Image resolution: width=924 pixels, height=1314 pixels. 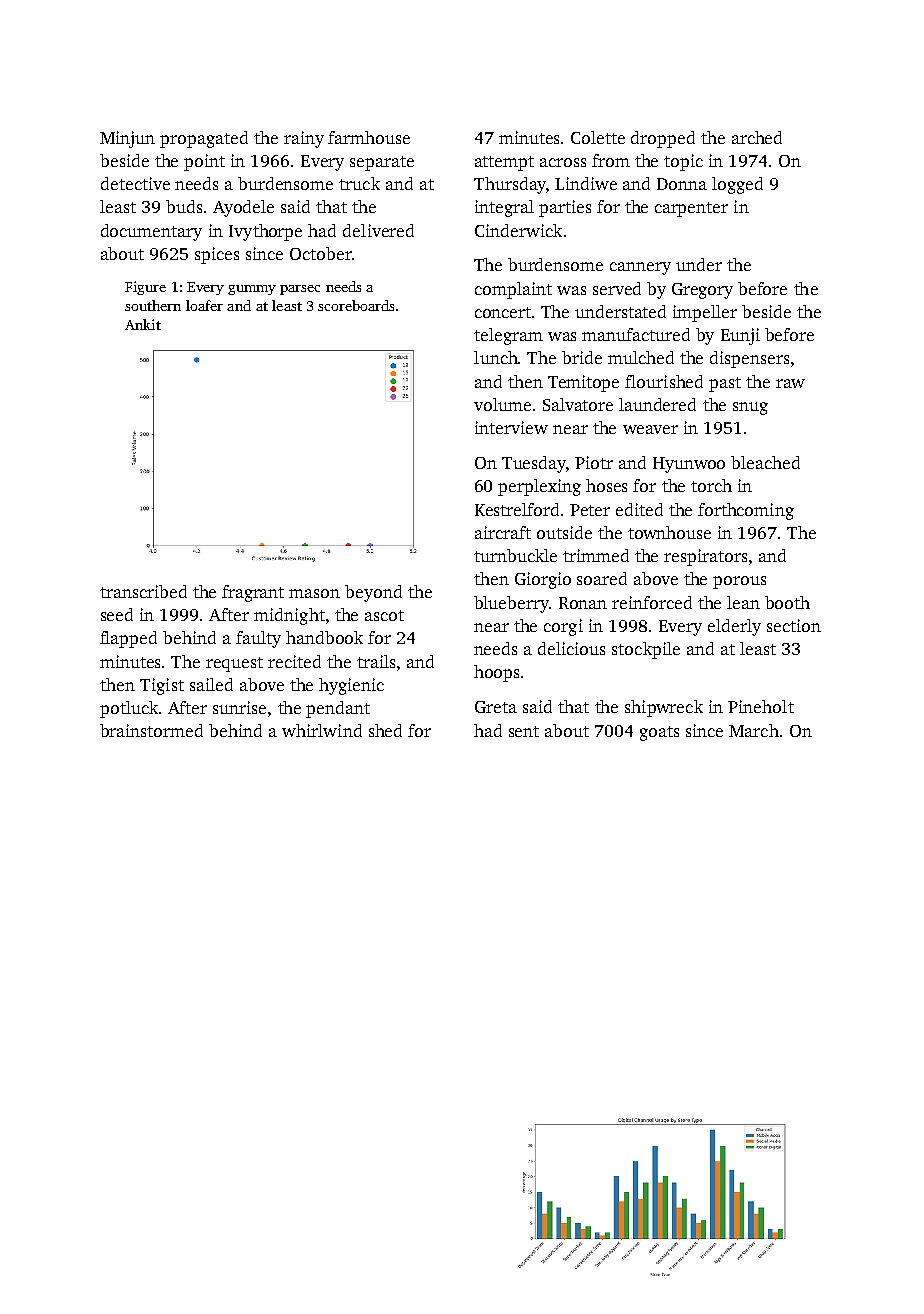 I want to click on propagated, so click(x=204, y=139).
